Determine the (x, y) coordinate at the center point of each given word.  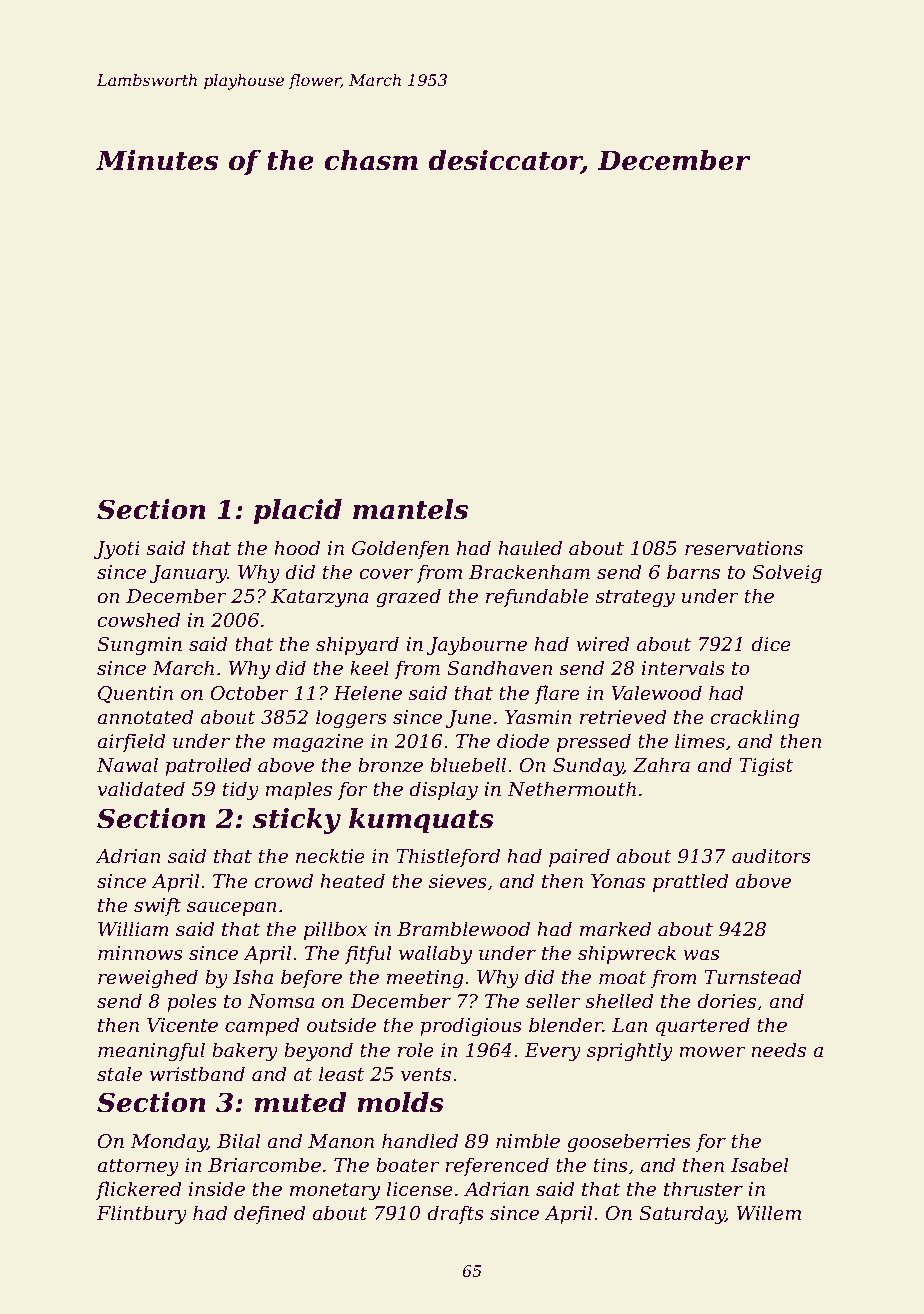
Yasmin (538, 717)
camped (262, 1026)
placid (298, 512)
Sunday (588, 766)
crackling (754, 718)
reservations (744, 548)
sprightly (630, 1051)
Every (552, 1052)
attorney (138, 1167)
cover (386, 574)
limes (700, 741)
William (133, 928)
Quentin (135, 694)
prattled (691, 882)
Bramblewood (463, 929)
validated (141, 789)
